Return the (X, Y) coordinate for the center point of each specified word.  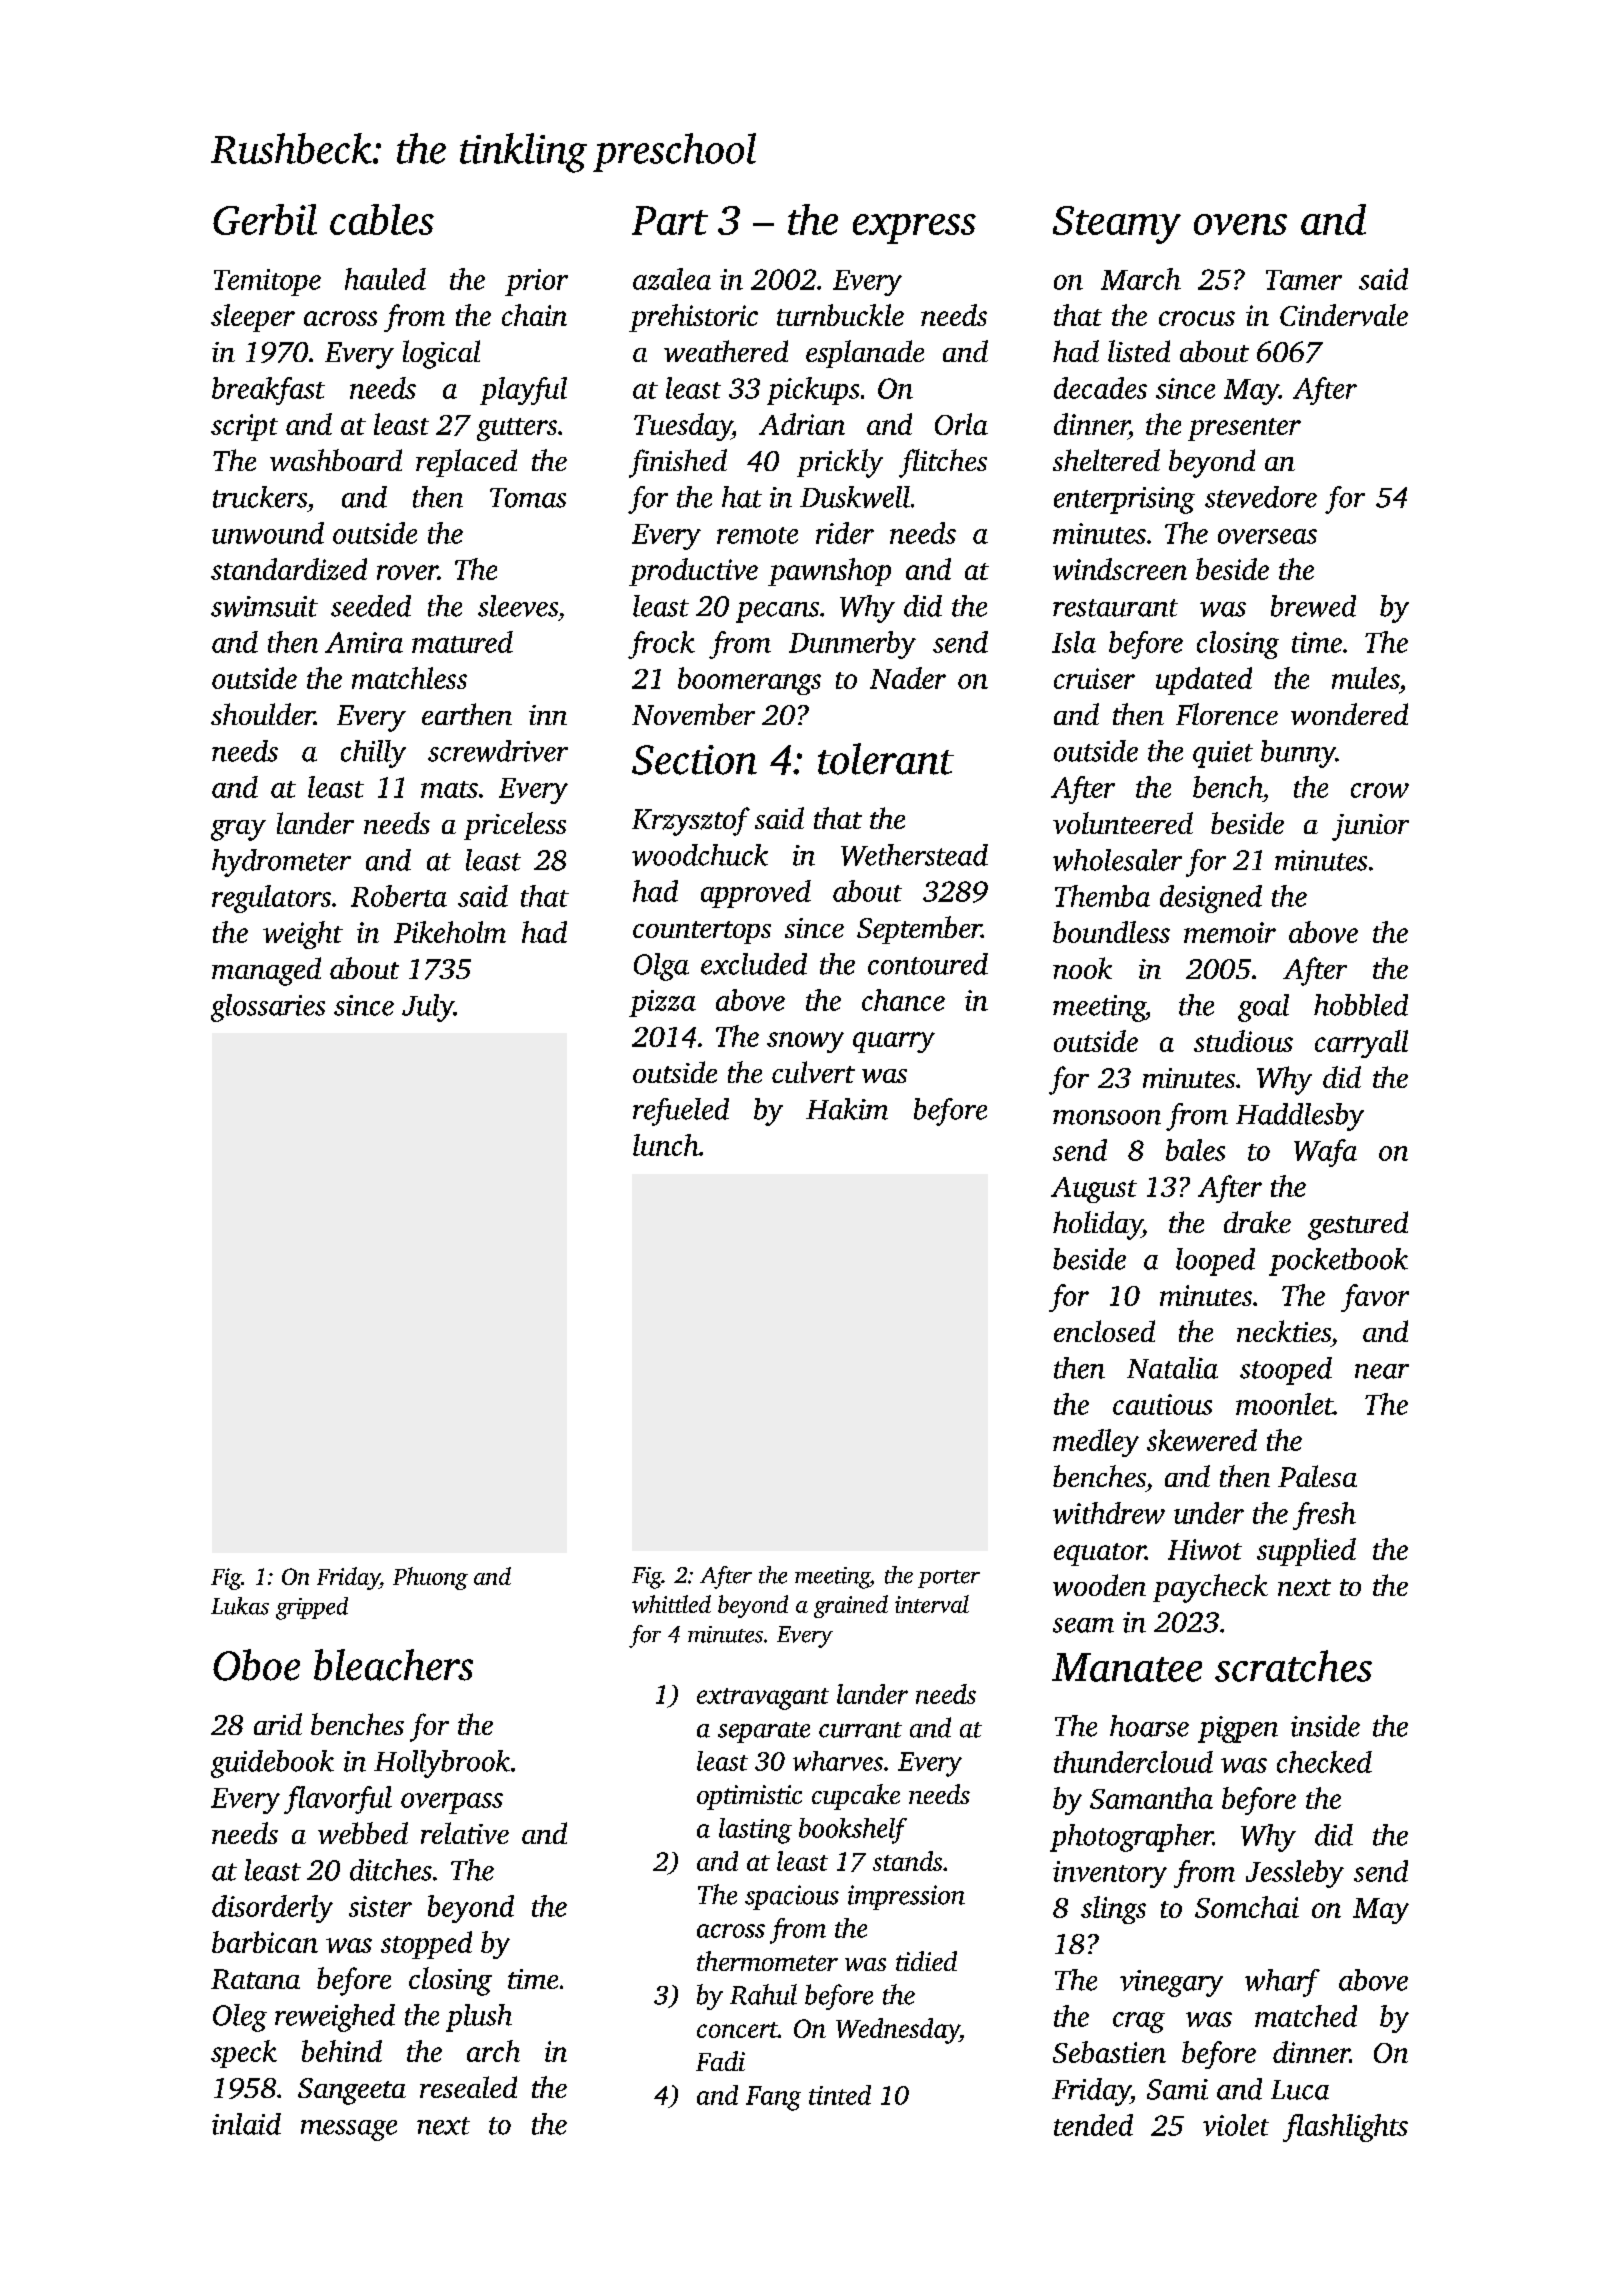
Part (670, 220)
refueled (681, 1112)
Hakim (847, 1109)
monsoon (1107, 1117)
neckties (1284, 1331)
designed (1211, 899)
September (919, 930)
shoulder (262, 714)
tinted (840, 2095)
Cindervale (1344, 315)
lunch (666, 1145)
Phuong (430, 1578)
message (349, 2130)
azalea (672, 279)
